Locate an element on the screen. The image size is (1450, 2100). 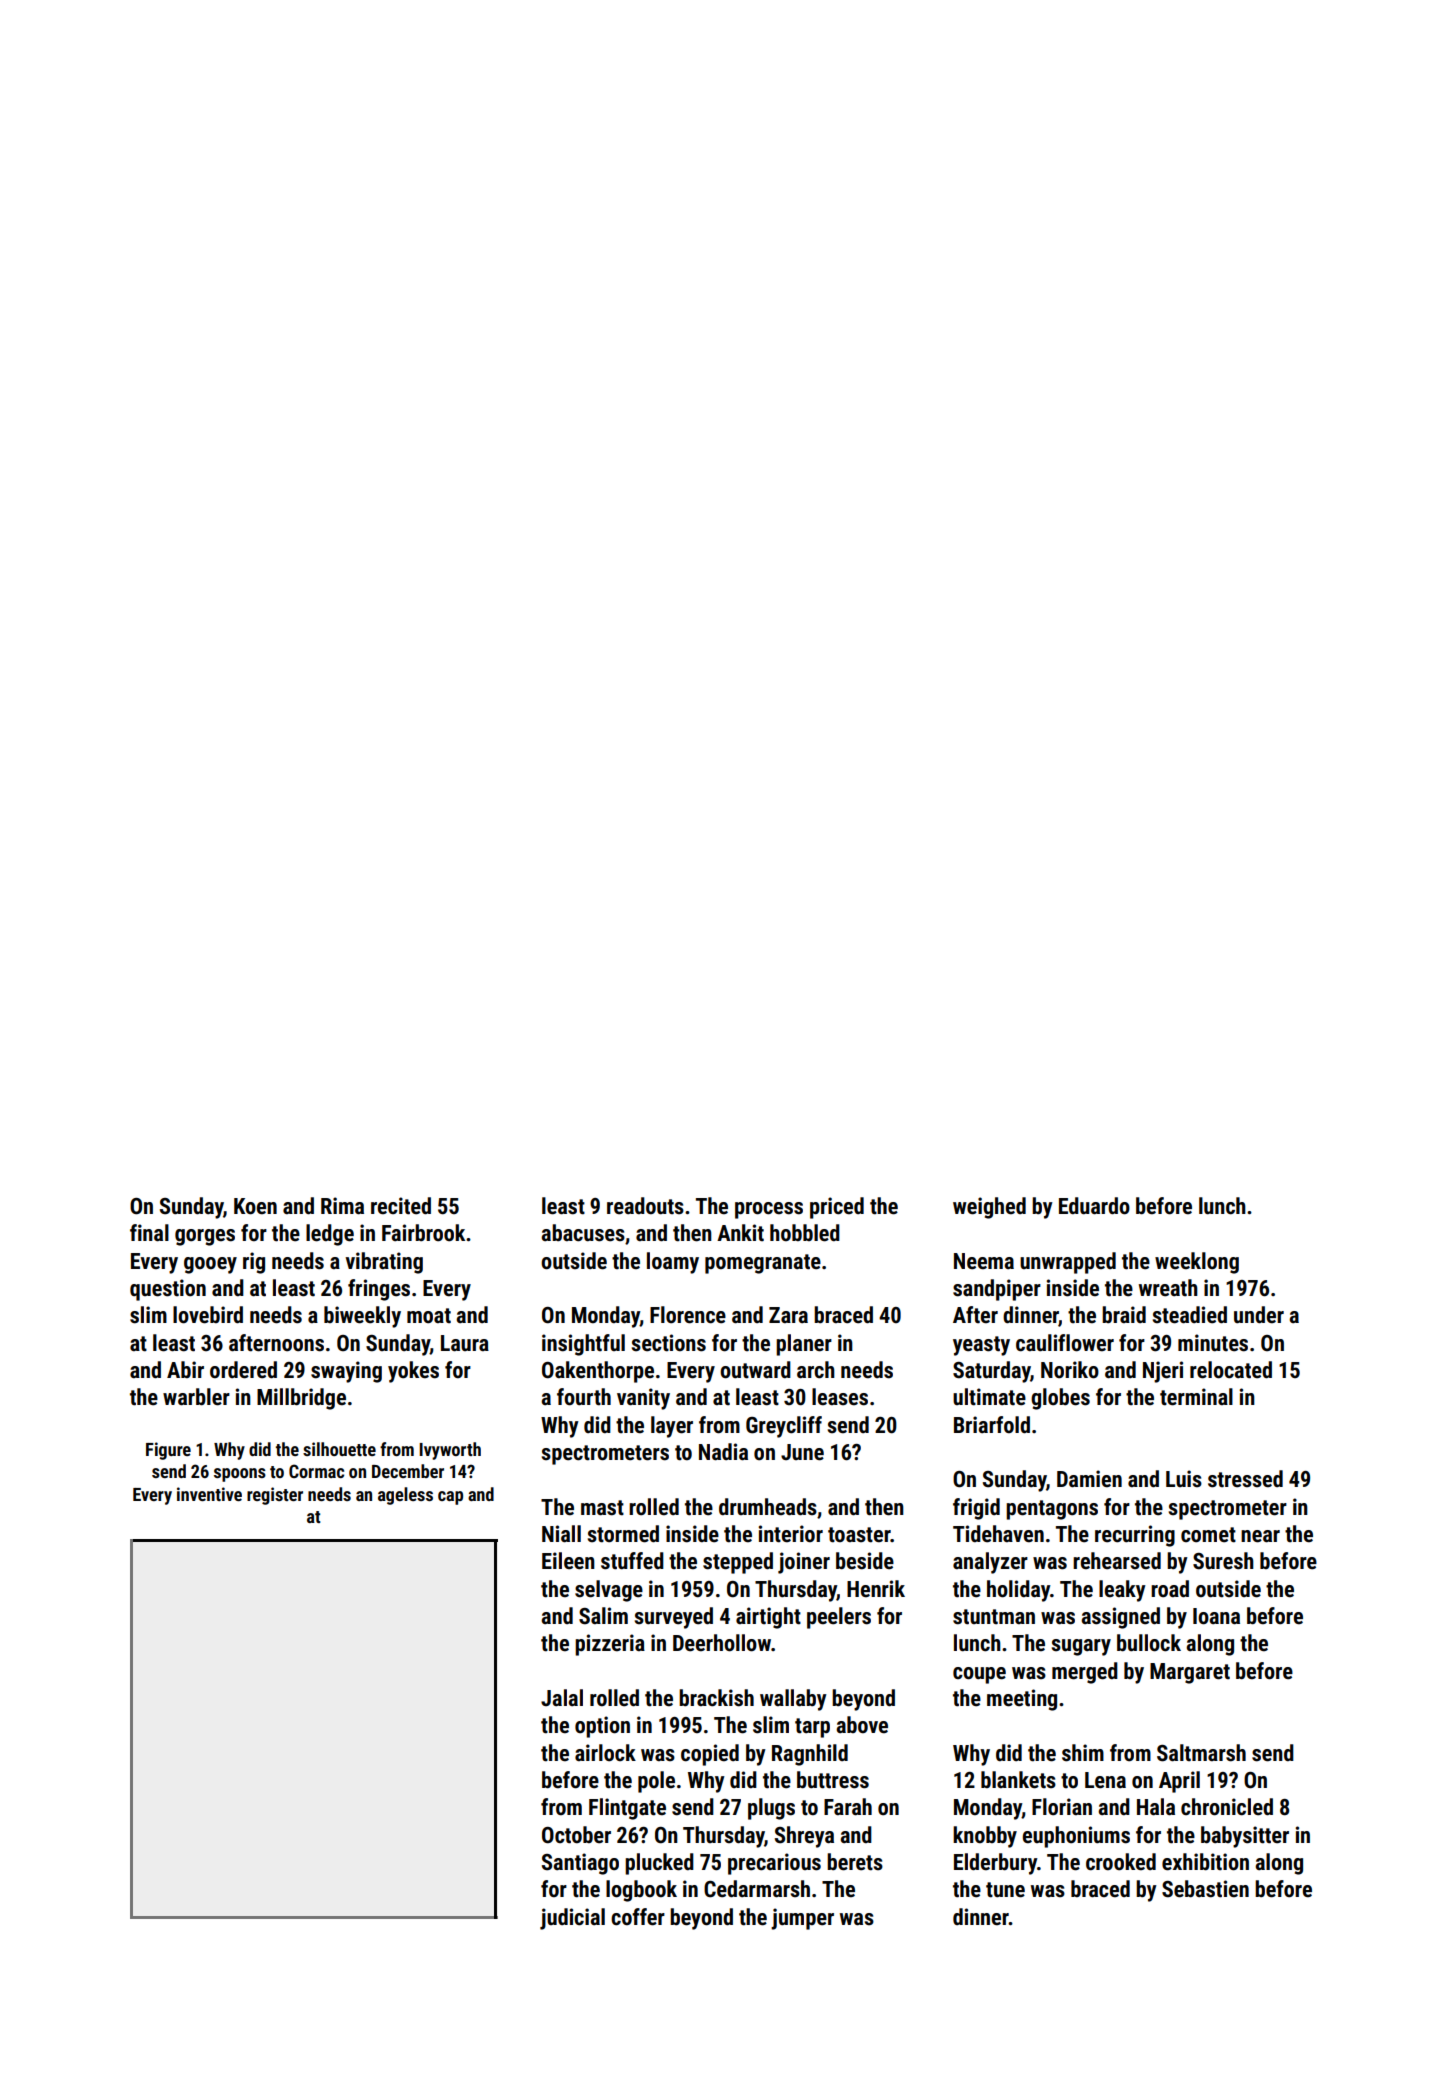
braid is located at coordinates (1124, 1314).
